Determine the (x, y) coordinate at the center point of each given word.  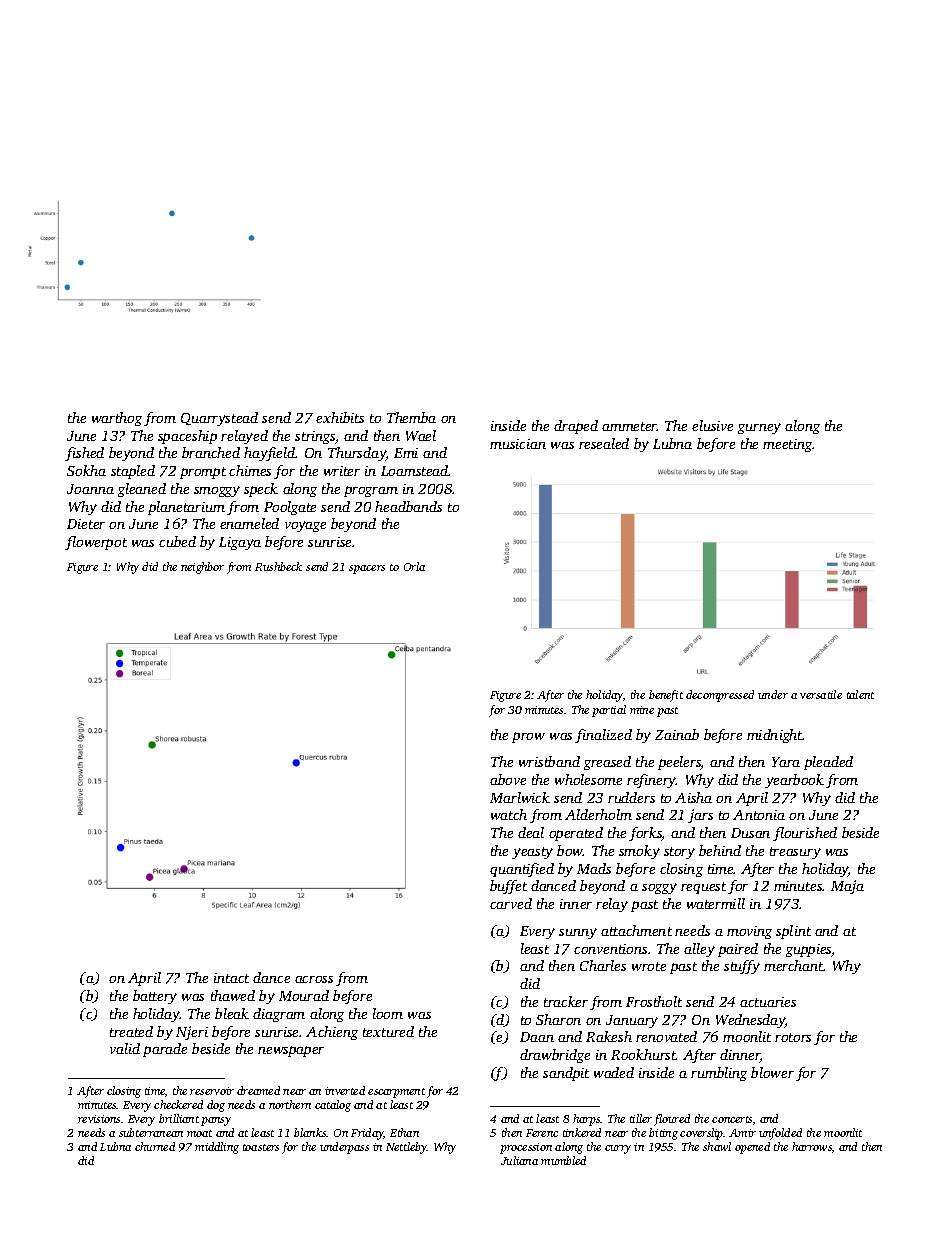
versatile (821, 694)
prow (528, 737)
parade (165, 1050)
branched (211, 452)
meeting (788, 445)
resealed (604, 443)
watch (509, 814)
